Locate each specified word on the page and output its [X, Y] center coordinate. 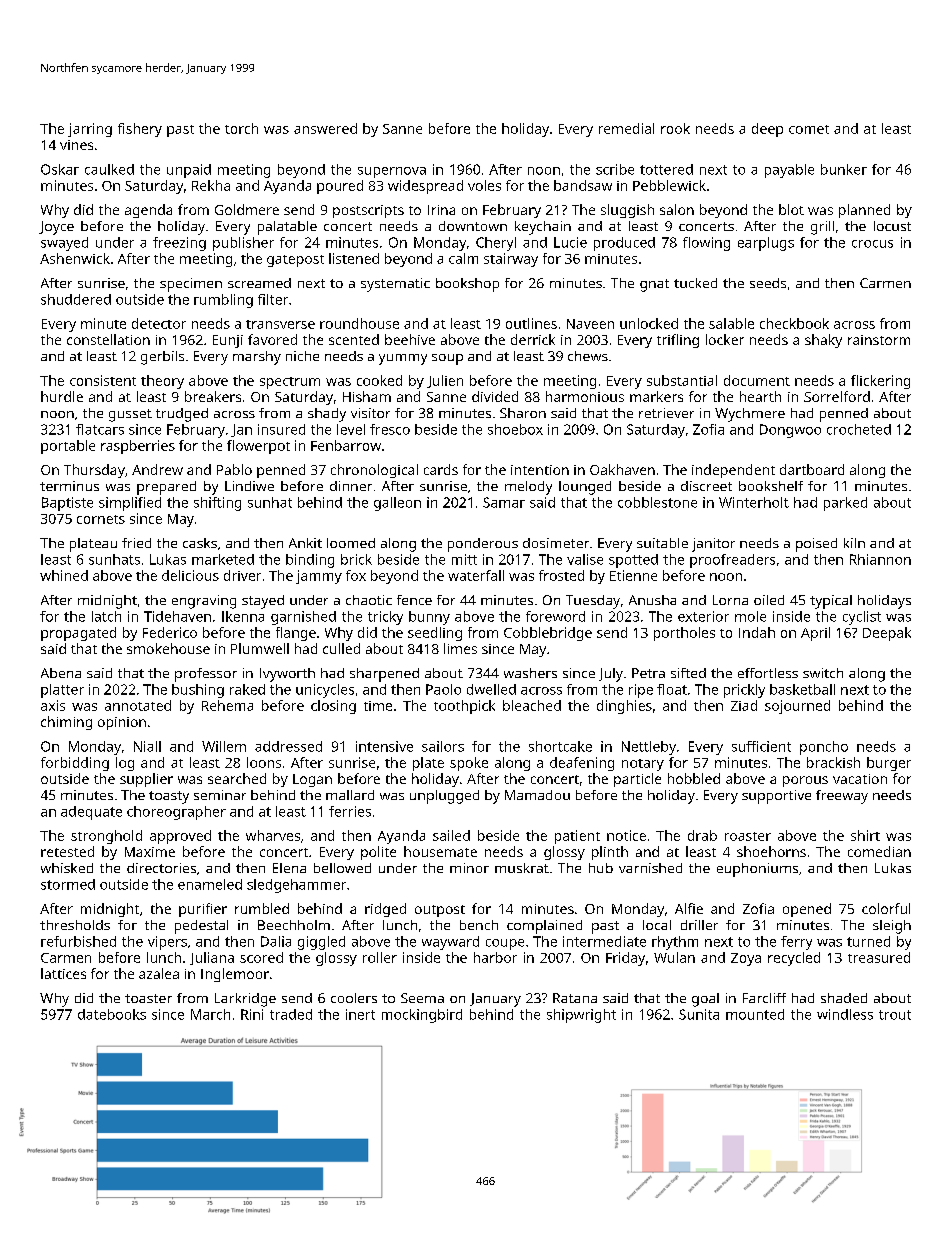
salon [677, 209]
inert [360, 1014]
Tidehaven [177, 616]
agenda [148, 211]
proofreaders [732, 561]
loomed [351, 543]
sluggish [627, 211]
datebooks [112, 1014]
